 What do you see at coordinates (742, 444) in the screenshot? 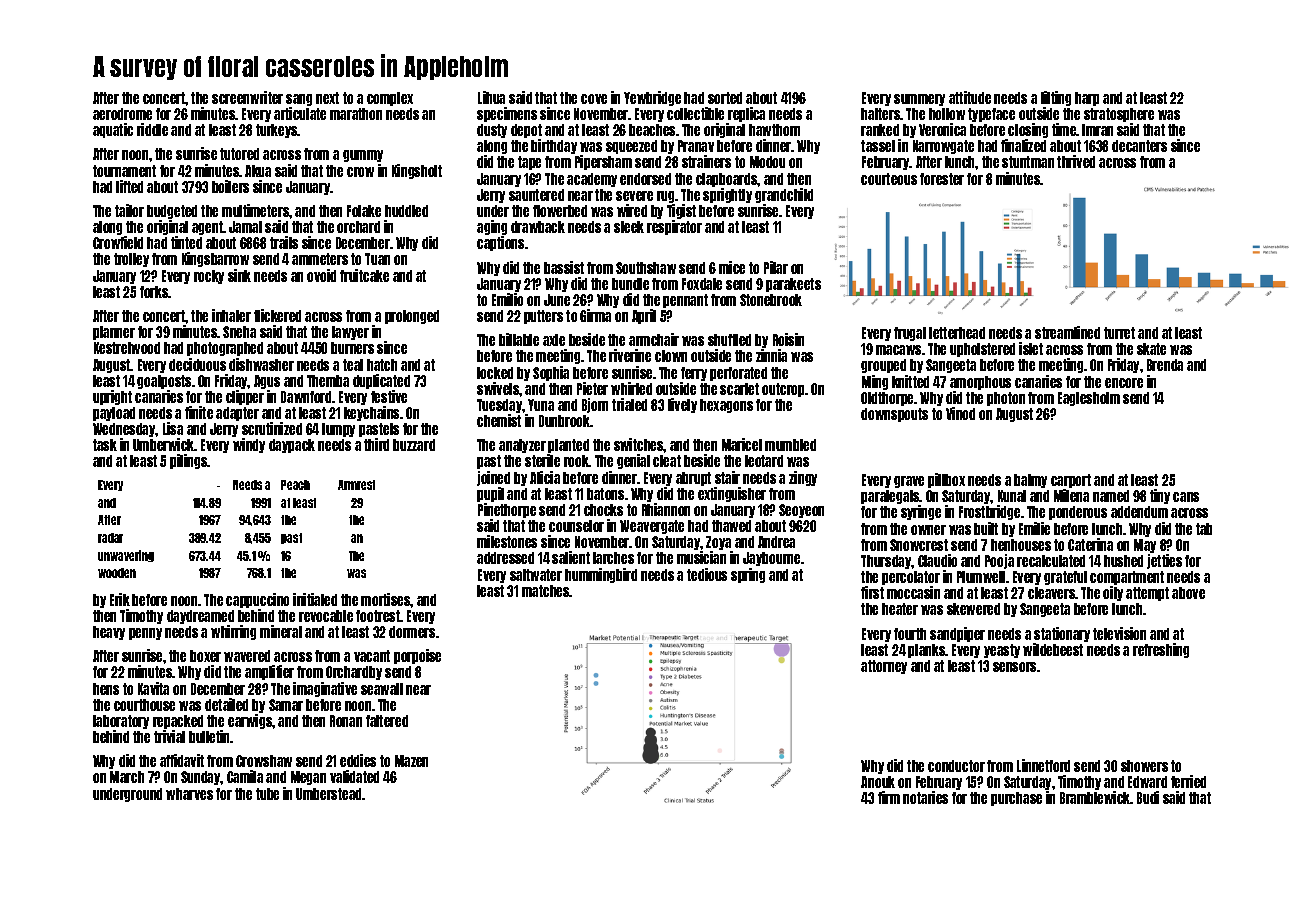
I see `Maricel` at bounding box center [742, 444].
